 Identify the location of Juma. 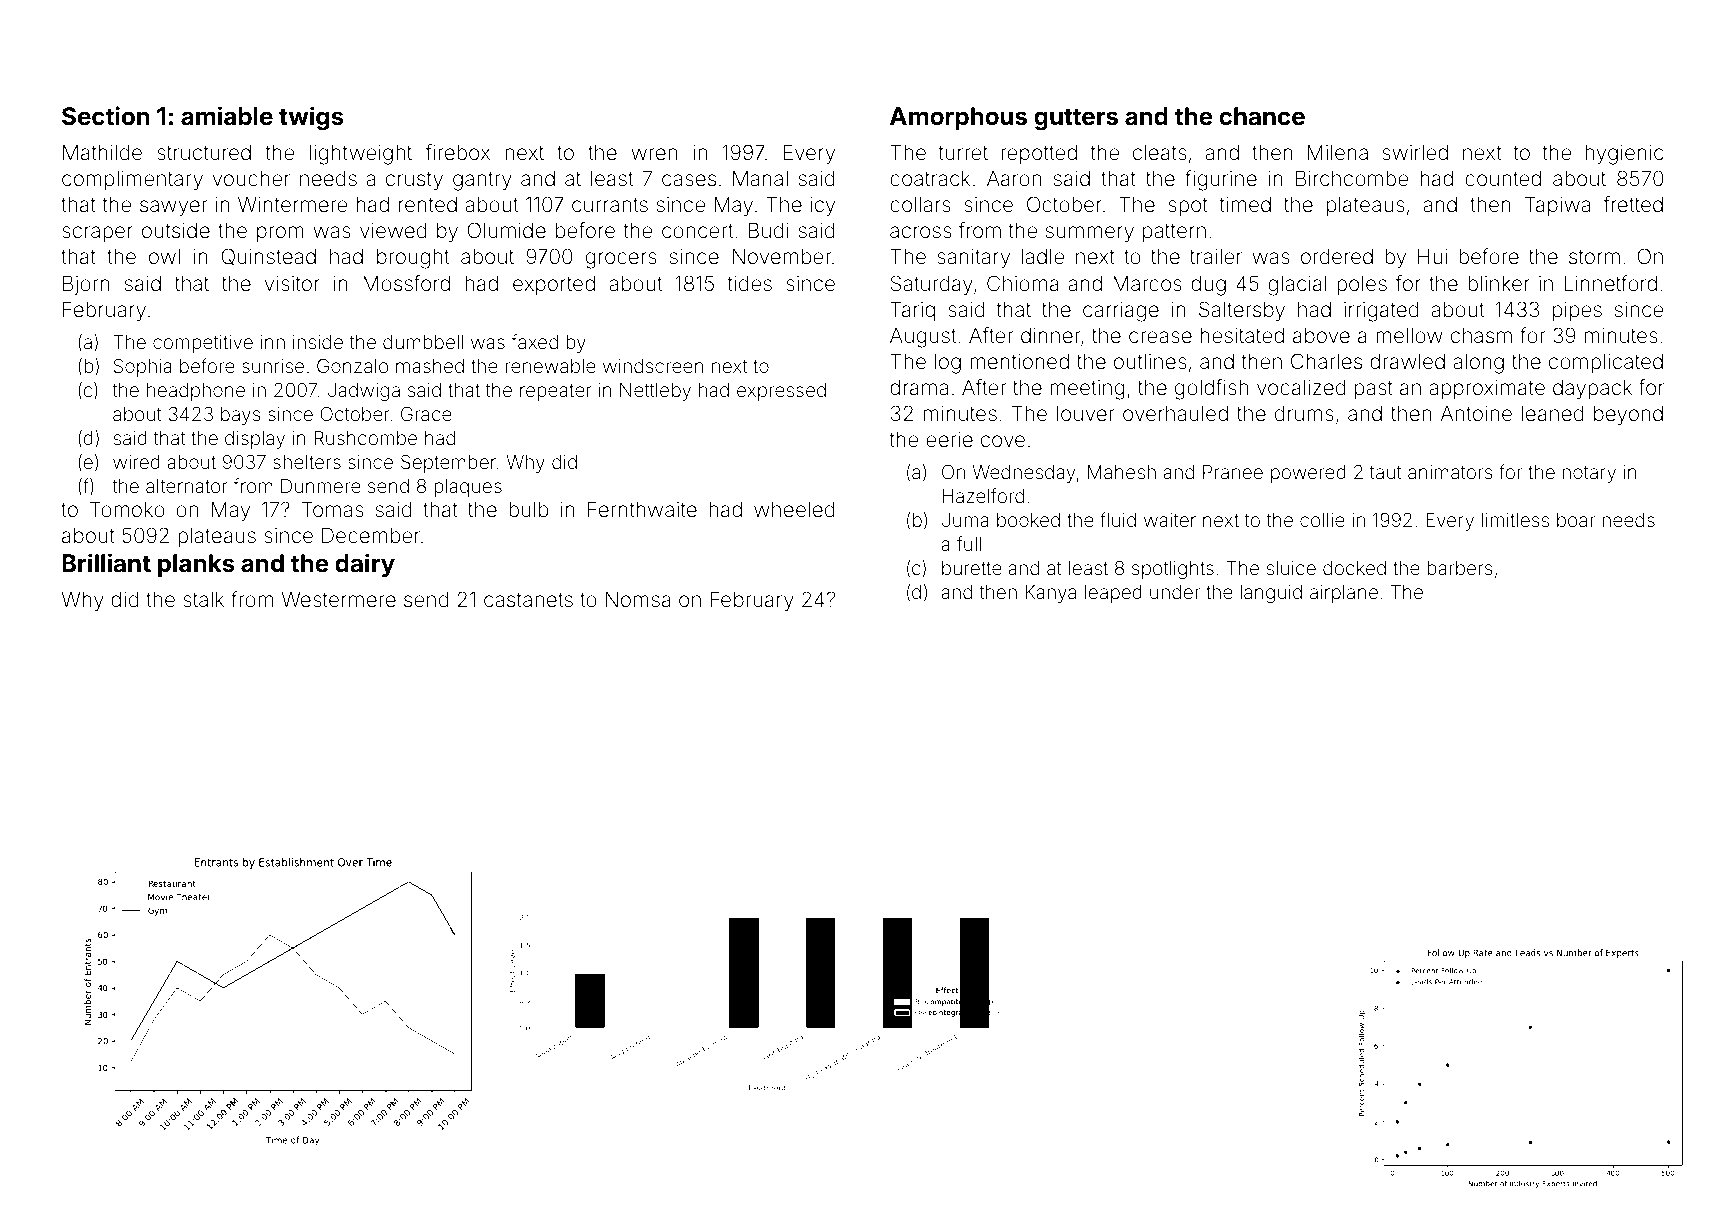
(965, 520).
